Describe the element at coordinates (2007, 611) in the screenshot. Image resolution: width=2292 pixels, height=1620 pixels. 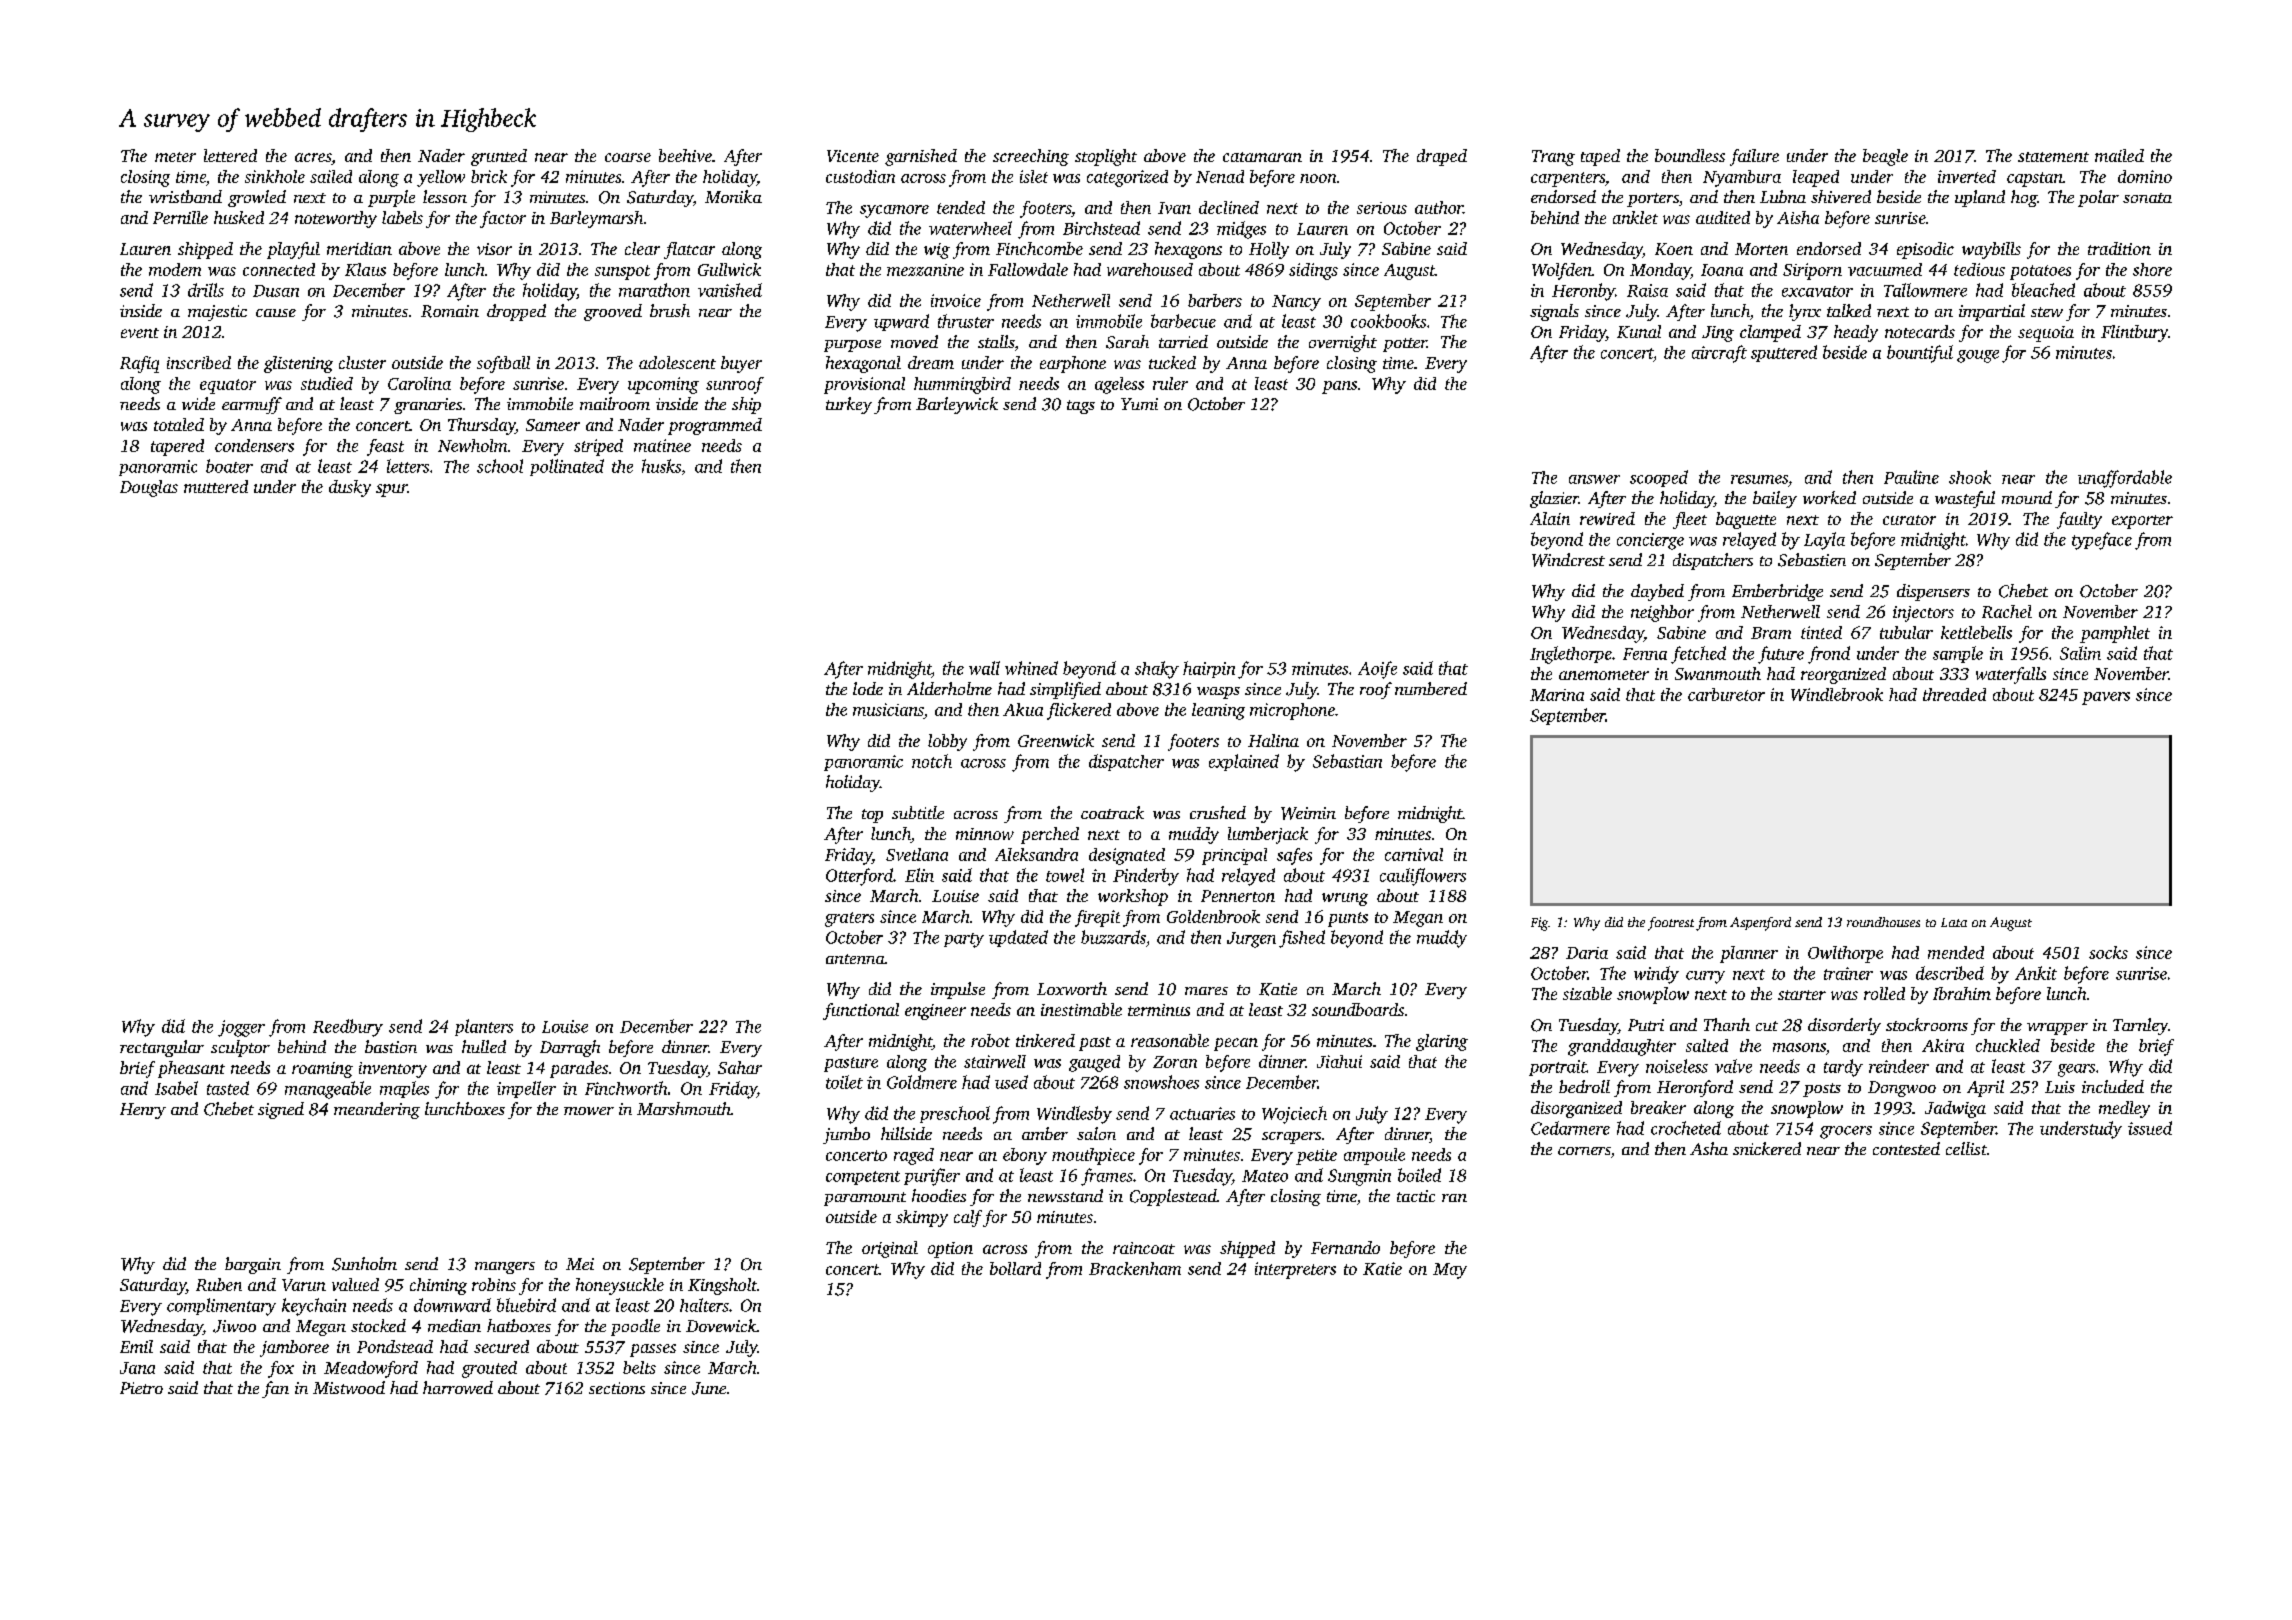
I see `Rachel` at that location.
